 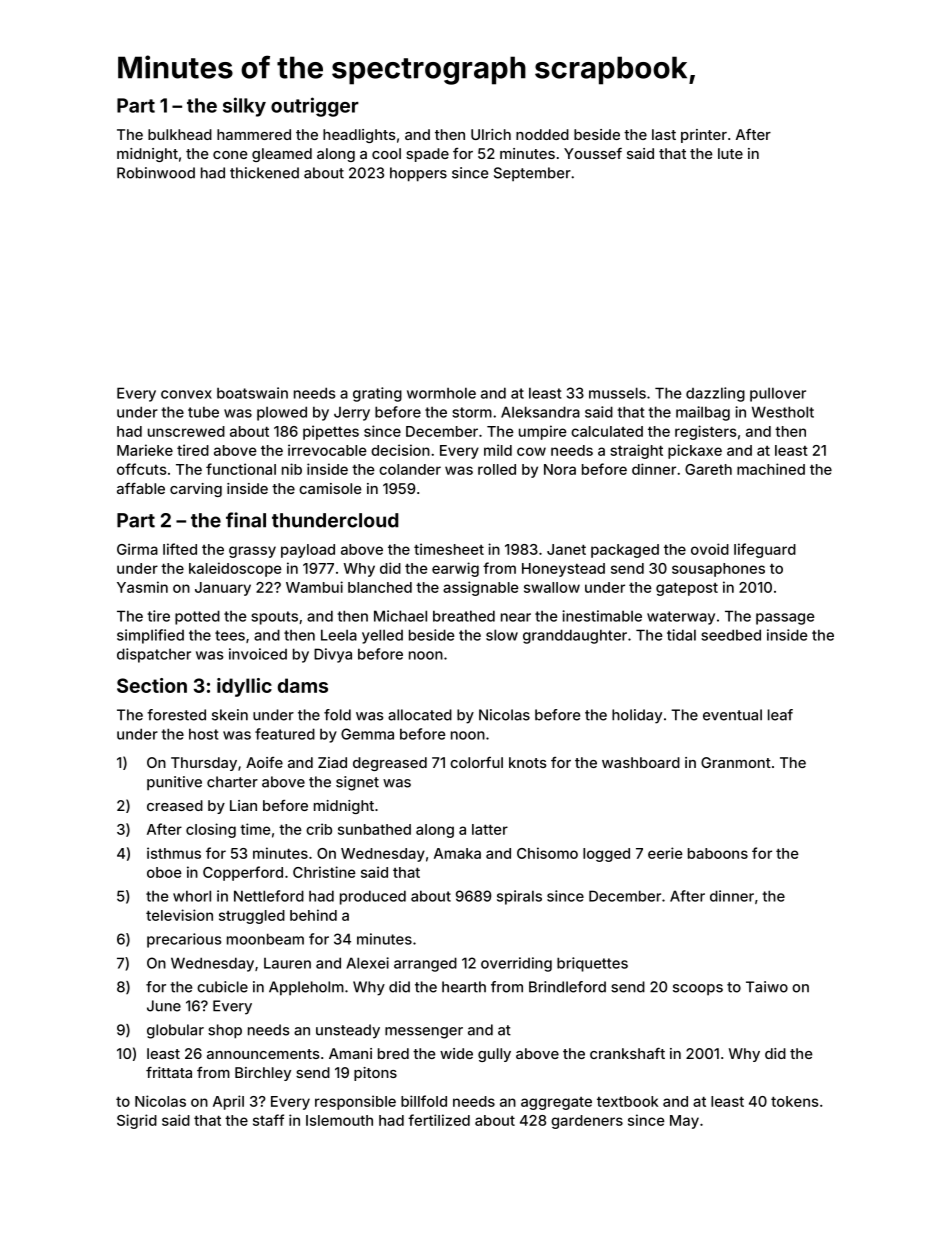 I want to click on sunbathed, so click(x=374, y=829).
